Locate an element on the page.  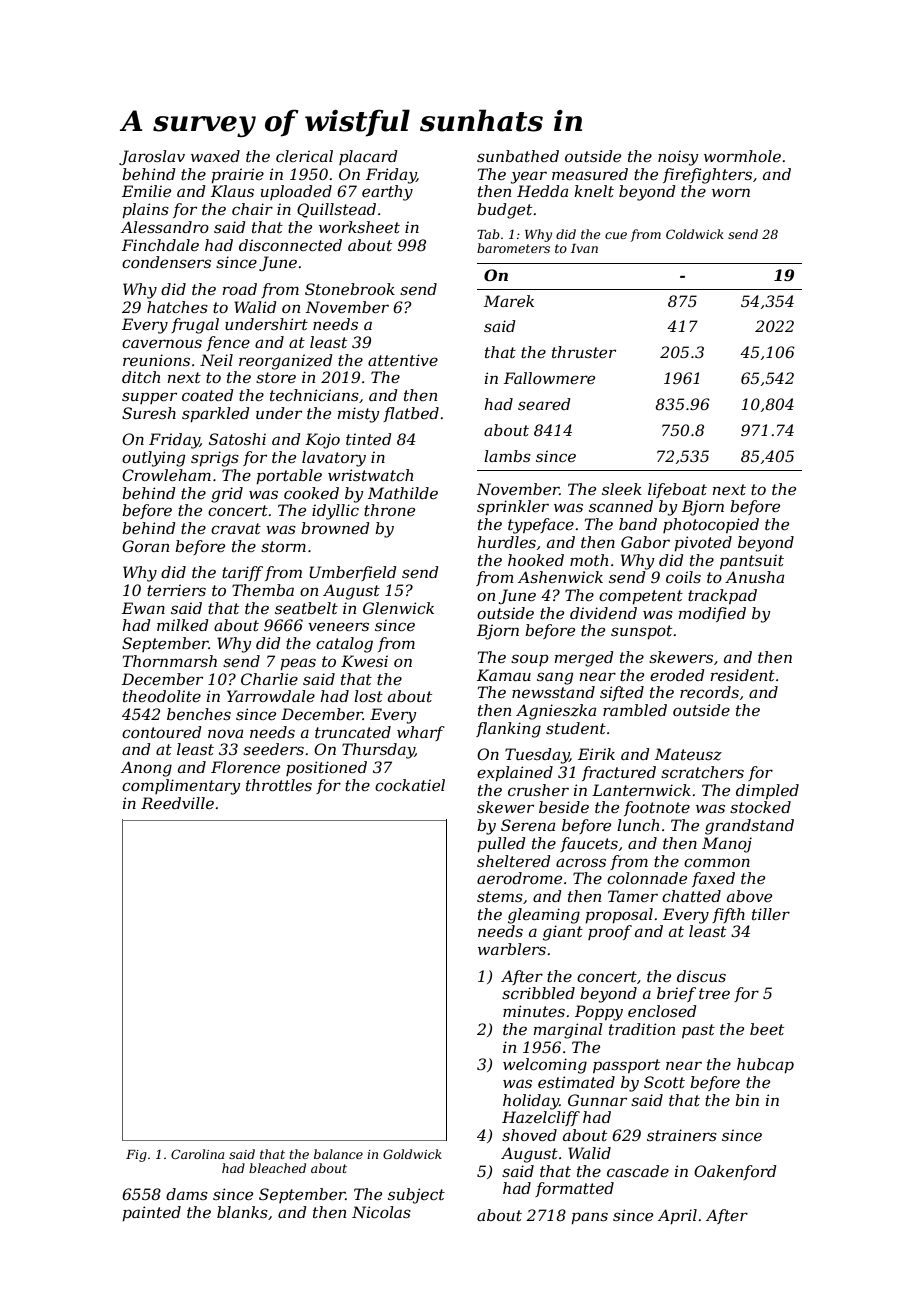
shoved is located at coordinates (529, 1135).
